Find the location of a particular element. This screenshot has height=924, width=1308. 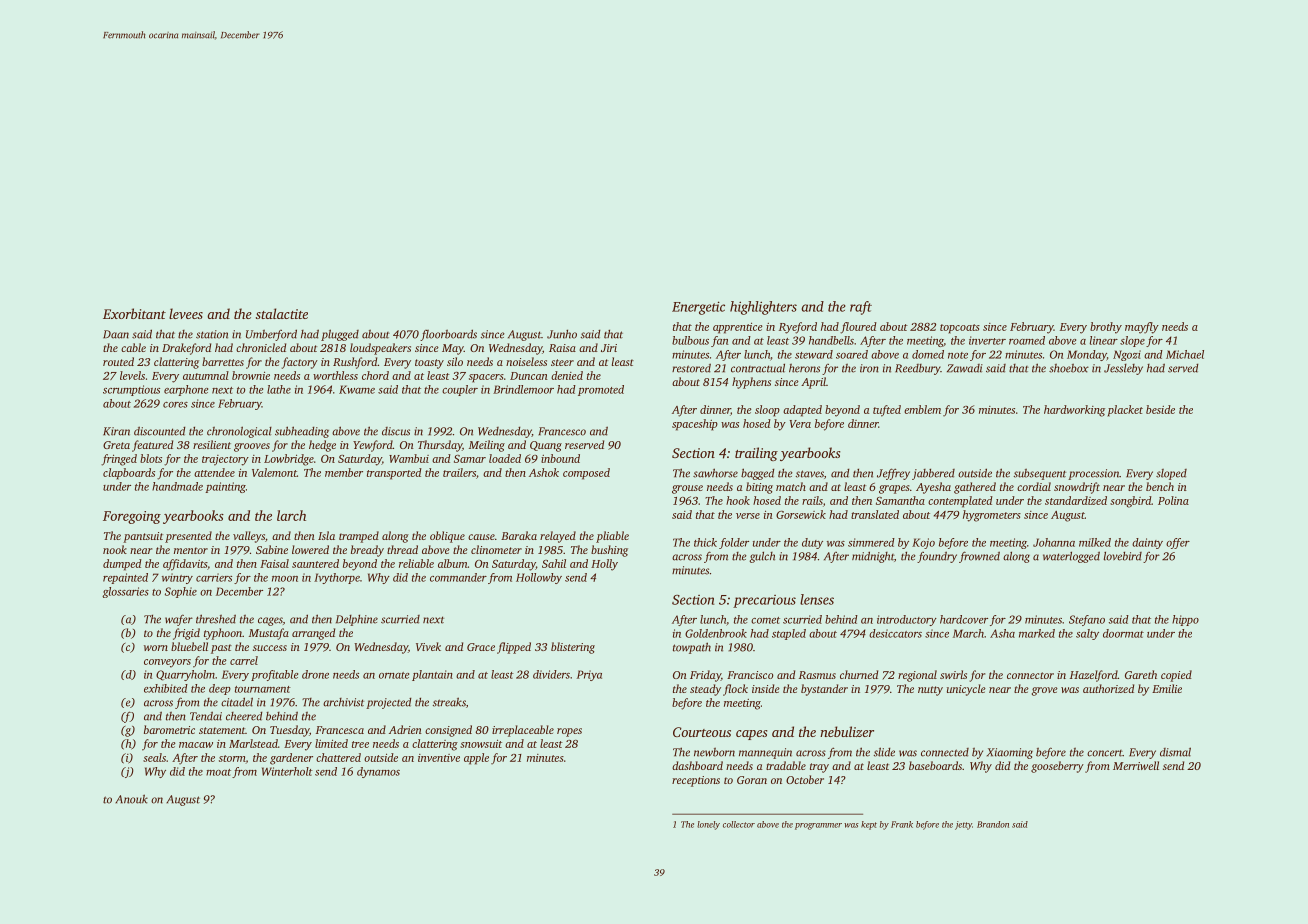

promoted is located at coordinates (601, 390).
